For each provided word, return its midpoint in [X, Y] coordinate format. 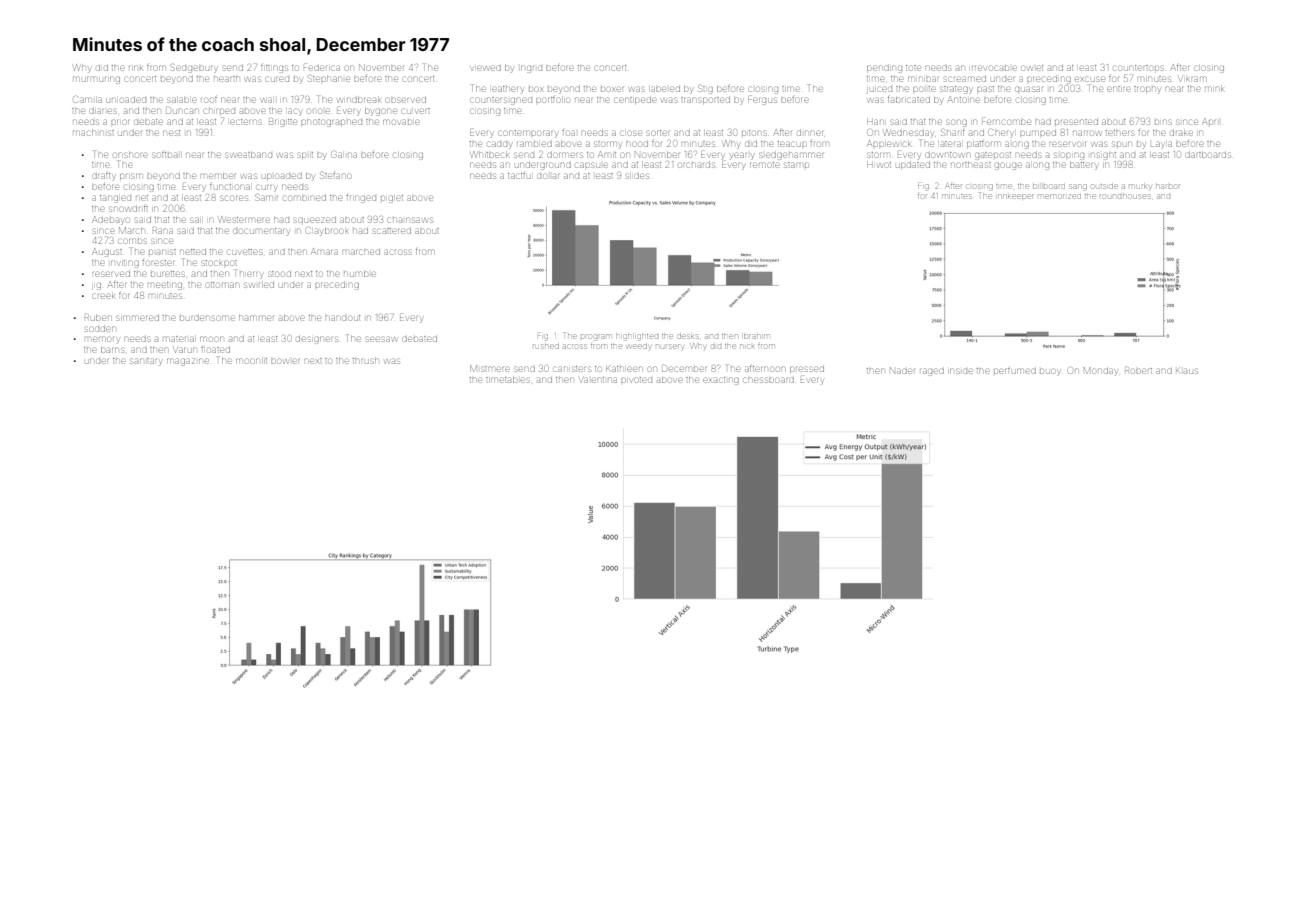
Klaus [1187, 371]
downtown [947, 155]
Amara [324, 251]
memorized [1059, 196]
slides [638, 176]
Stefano [335, 175]
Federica [322, 68]
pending [884, 69]
